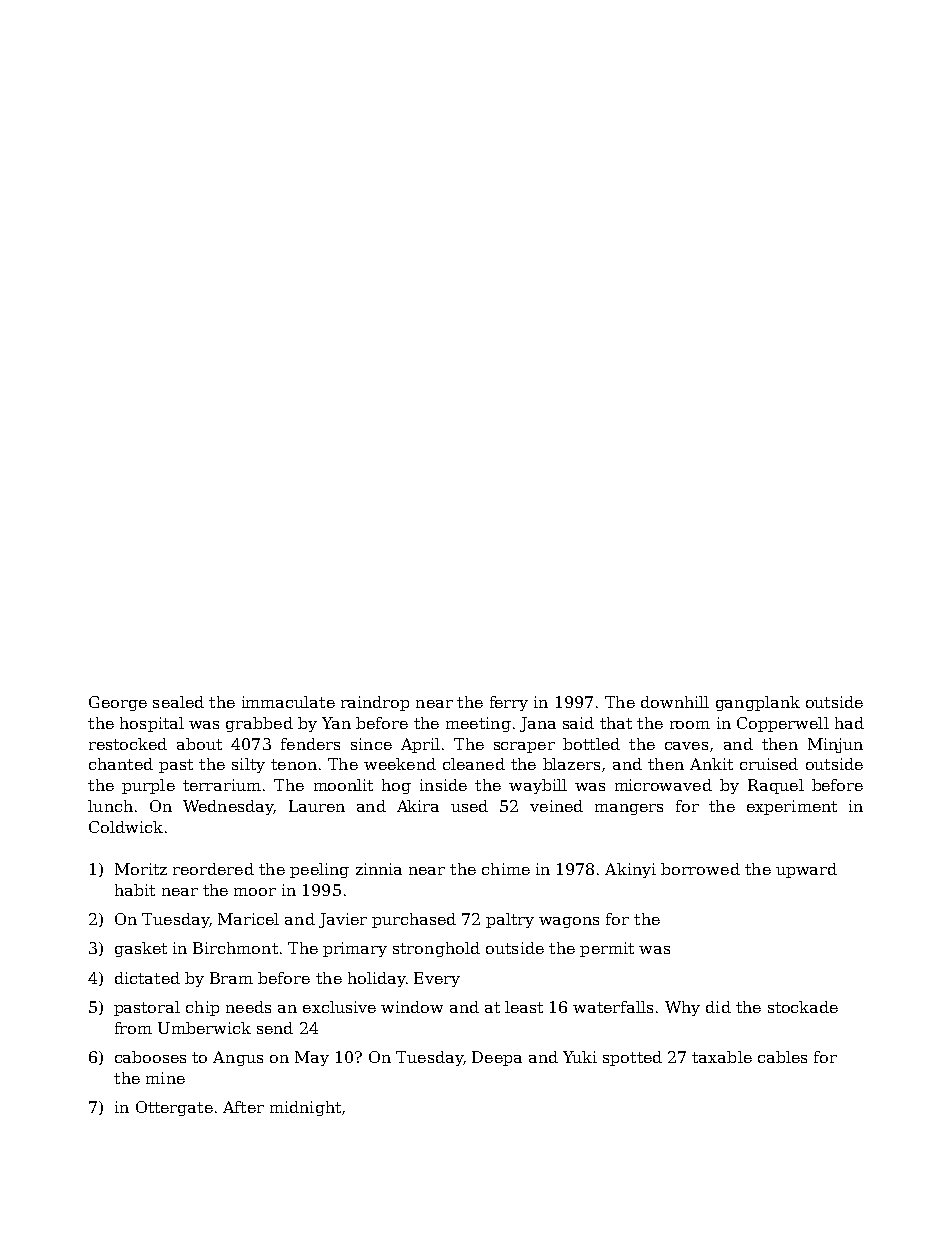 The width and height of the image is (952, 1233). Describe the element at coordinates (412, 1007) in the image. I see `window` at that location.
